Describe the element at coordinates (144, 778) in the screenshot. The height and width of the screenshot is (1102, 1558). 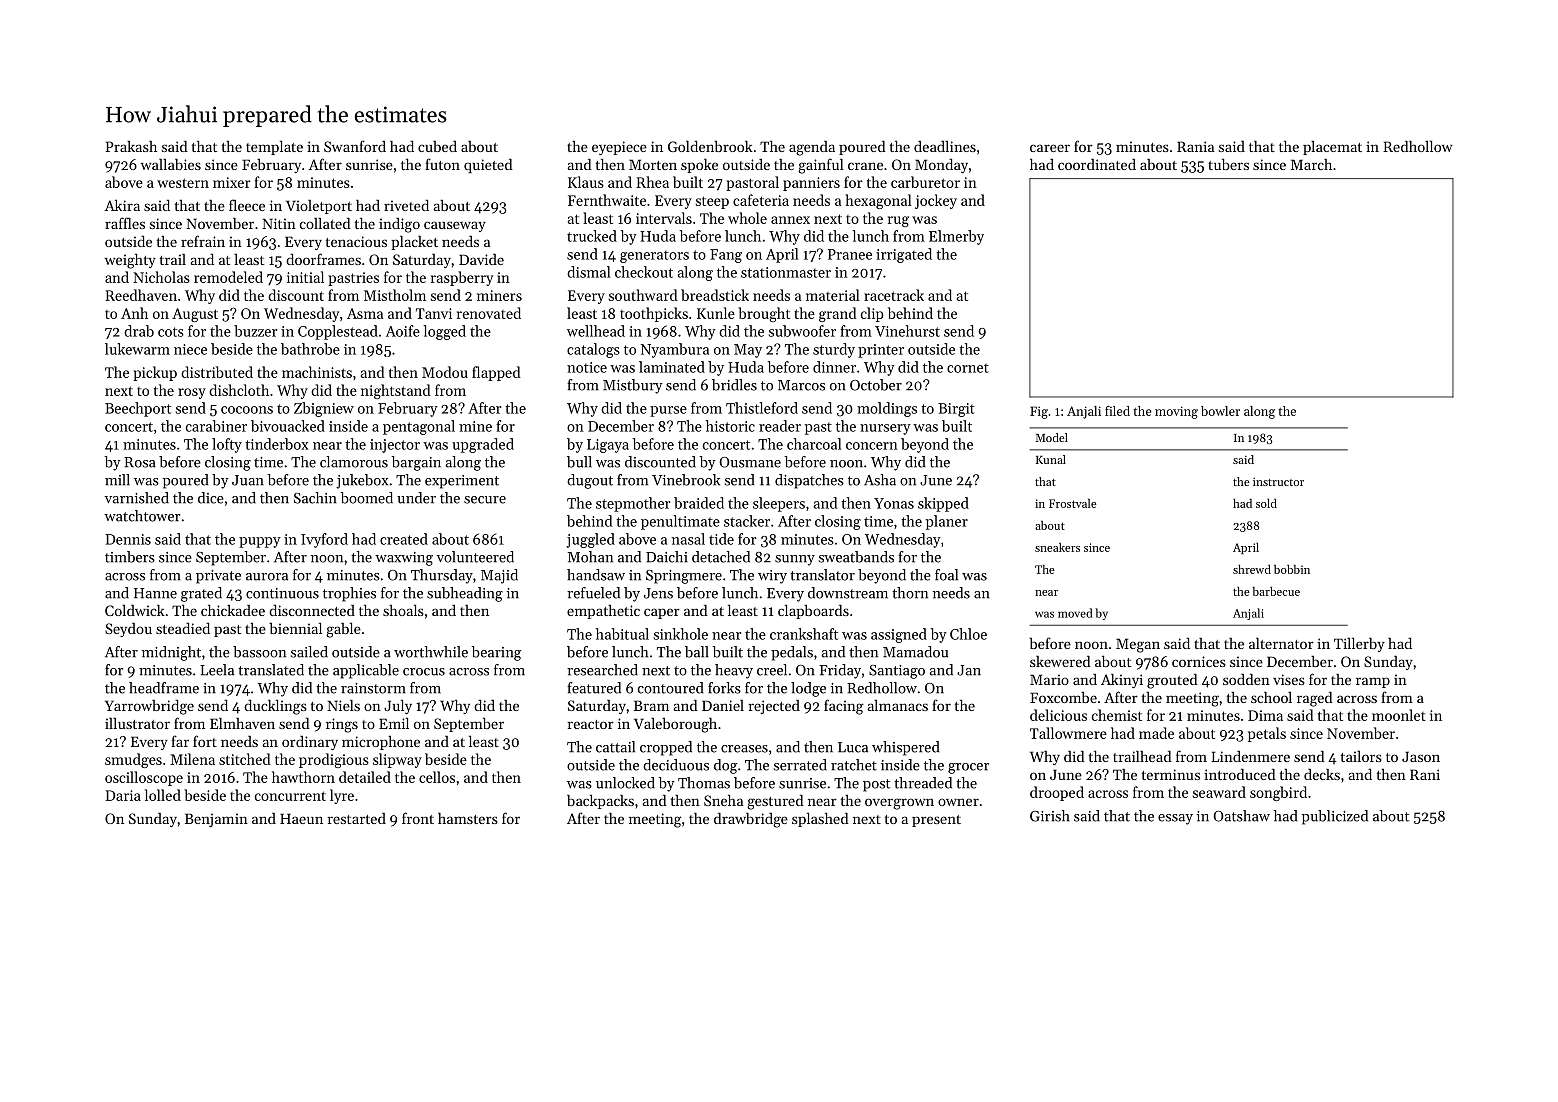
I see `oscilloscope` at that location.
